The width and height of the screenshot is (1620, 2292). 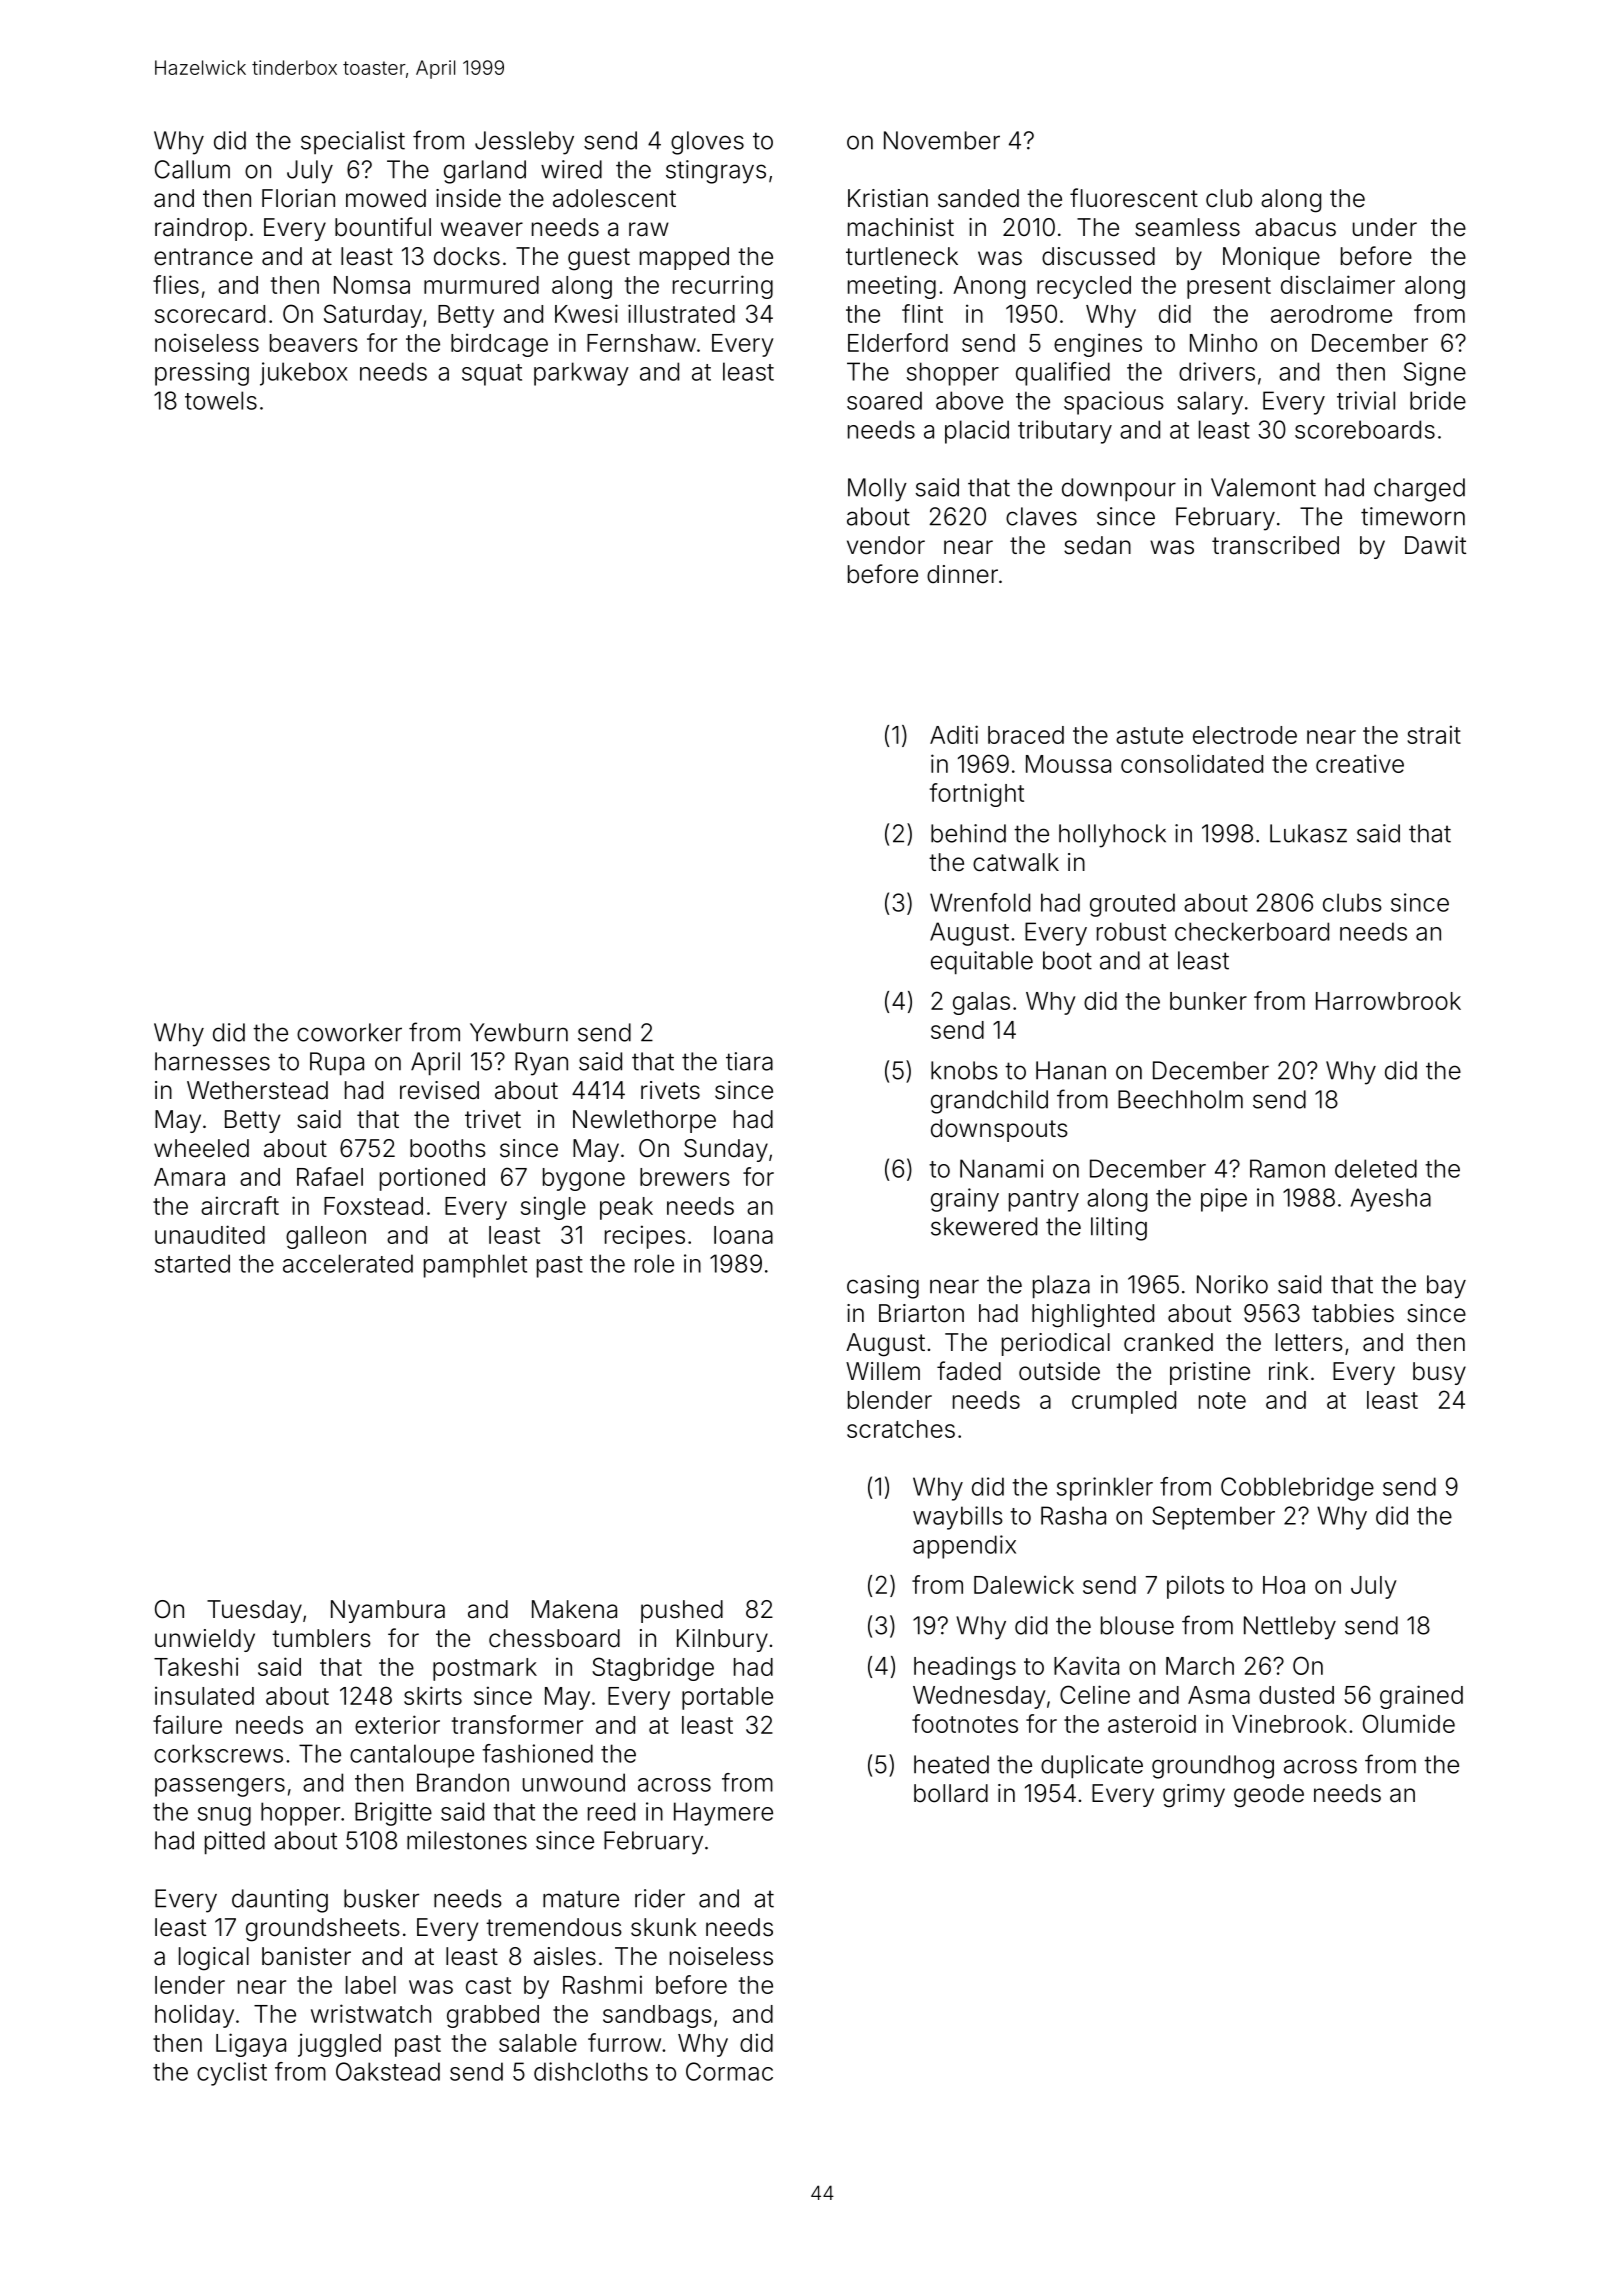 I want to click on Harrowbrook, so click(x=1388, y=1001).
